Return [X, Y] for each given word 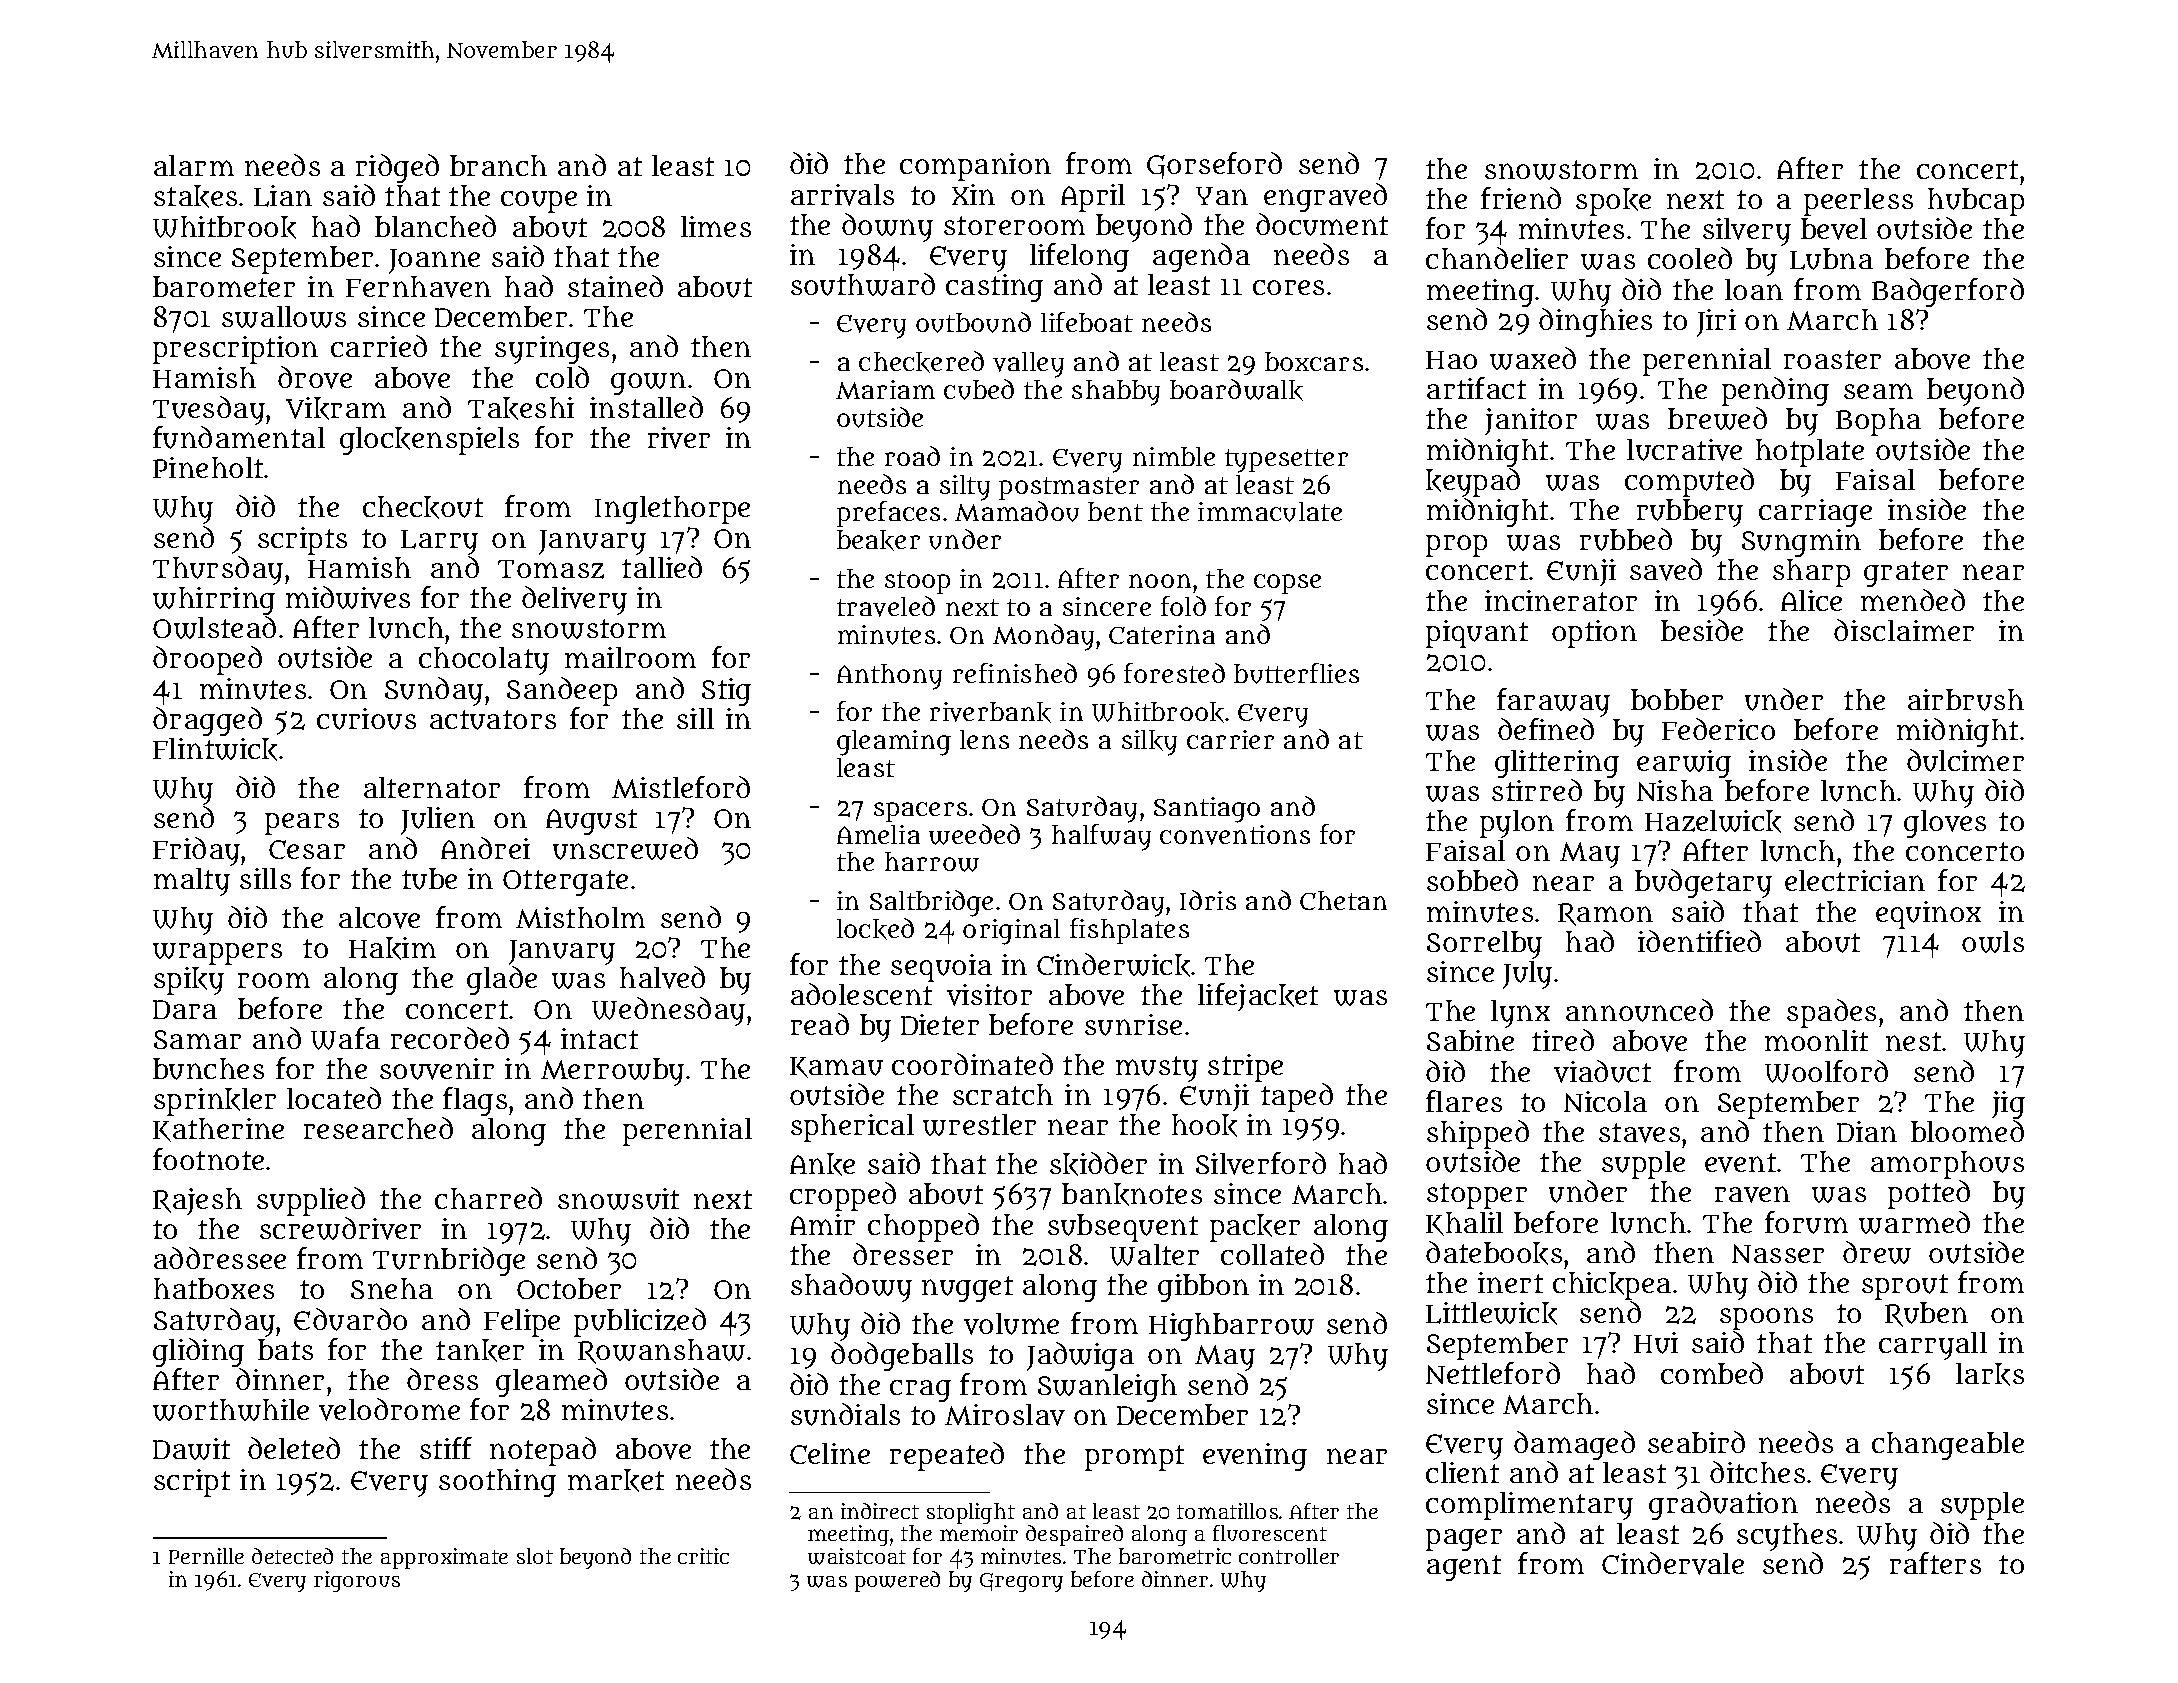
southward [863, 284]
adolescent [861, 994]
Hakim [392, 948]
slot [535, 1556]
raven [1752, 1194]
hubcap [1976, 202]
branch [498, 165]
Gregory [1021, 1582]
